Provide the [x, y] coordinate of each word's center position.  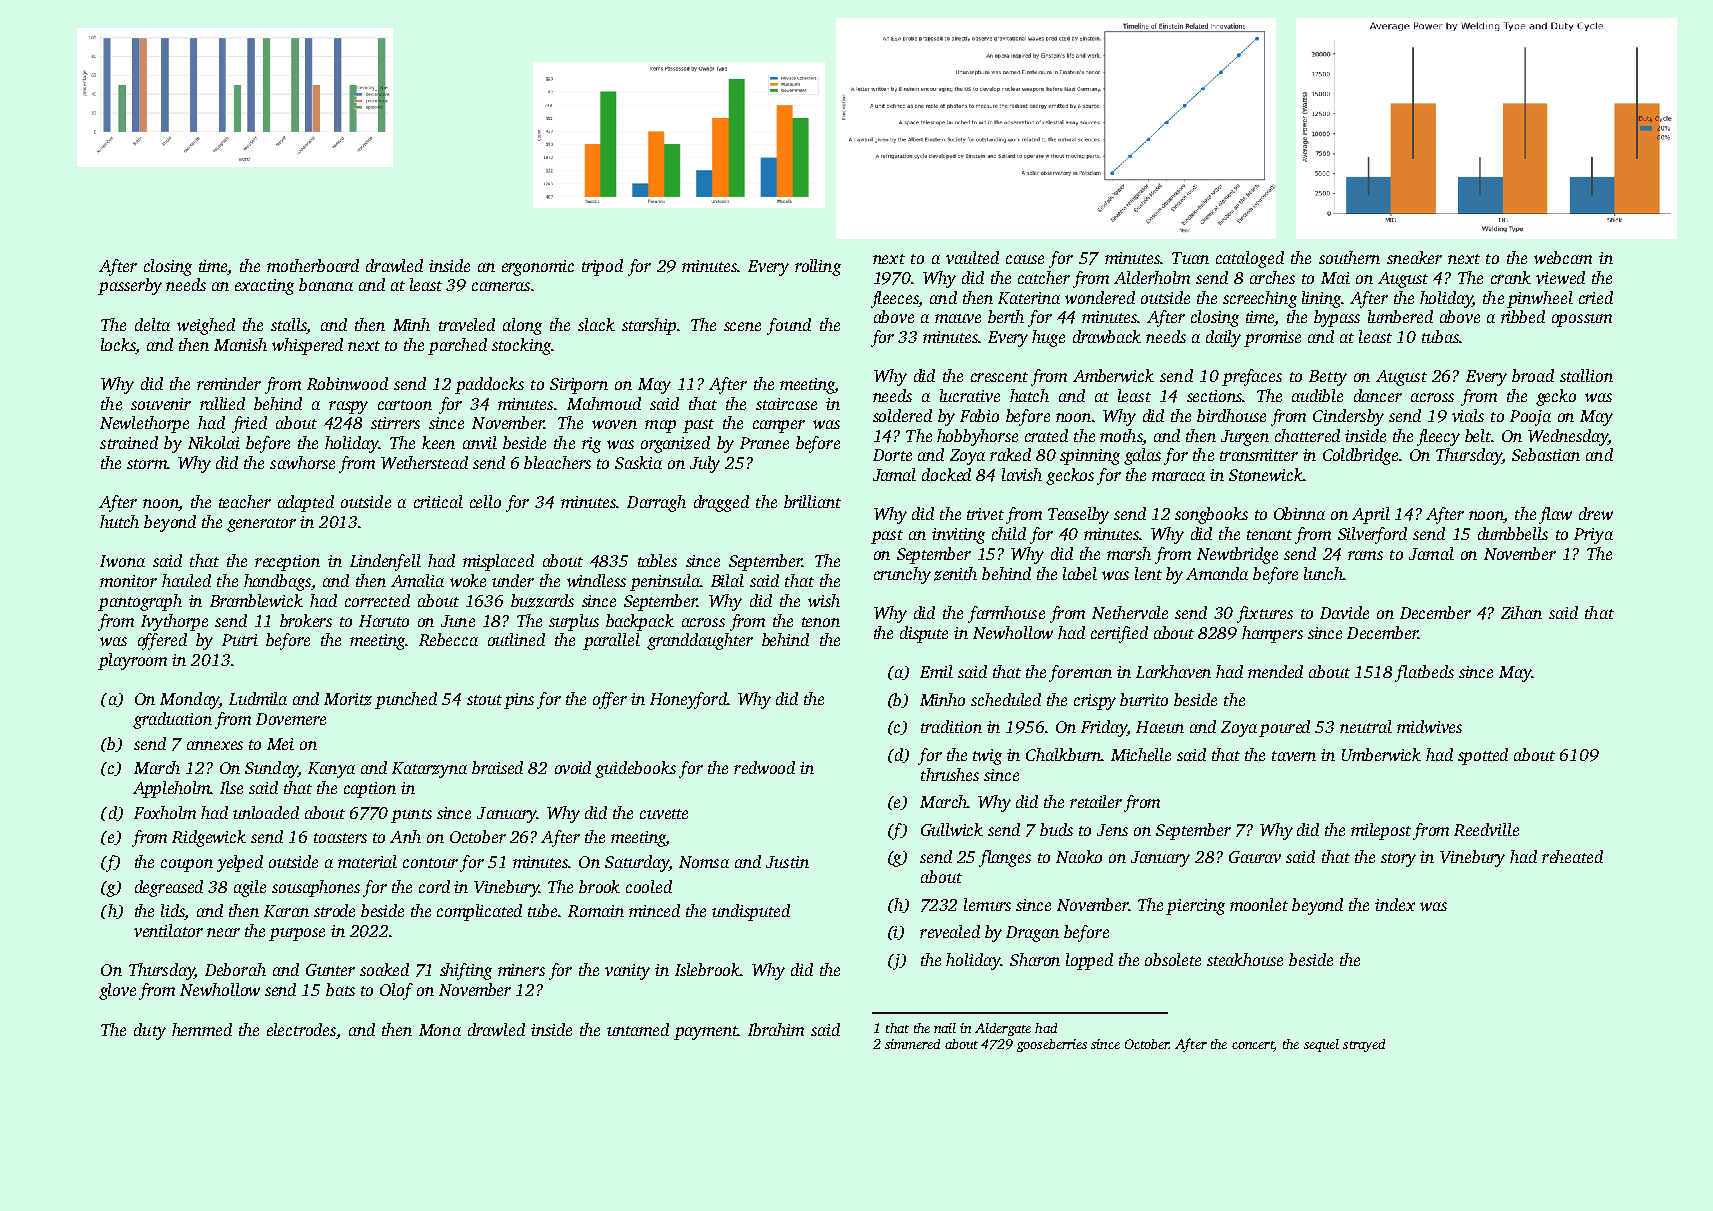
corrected [377, 600]
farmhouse [1006, 614]
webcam [1563, 257]
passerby [130, 286]
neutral [1366, 726]
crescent [999, 377]
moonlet [1259, 904]
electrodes [301, 1029]
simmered [912, 1044]
